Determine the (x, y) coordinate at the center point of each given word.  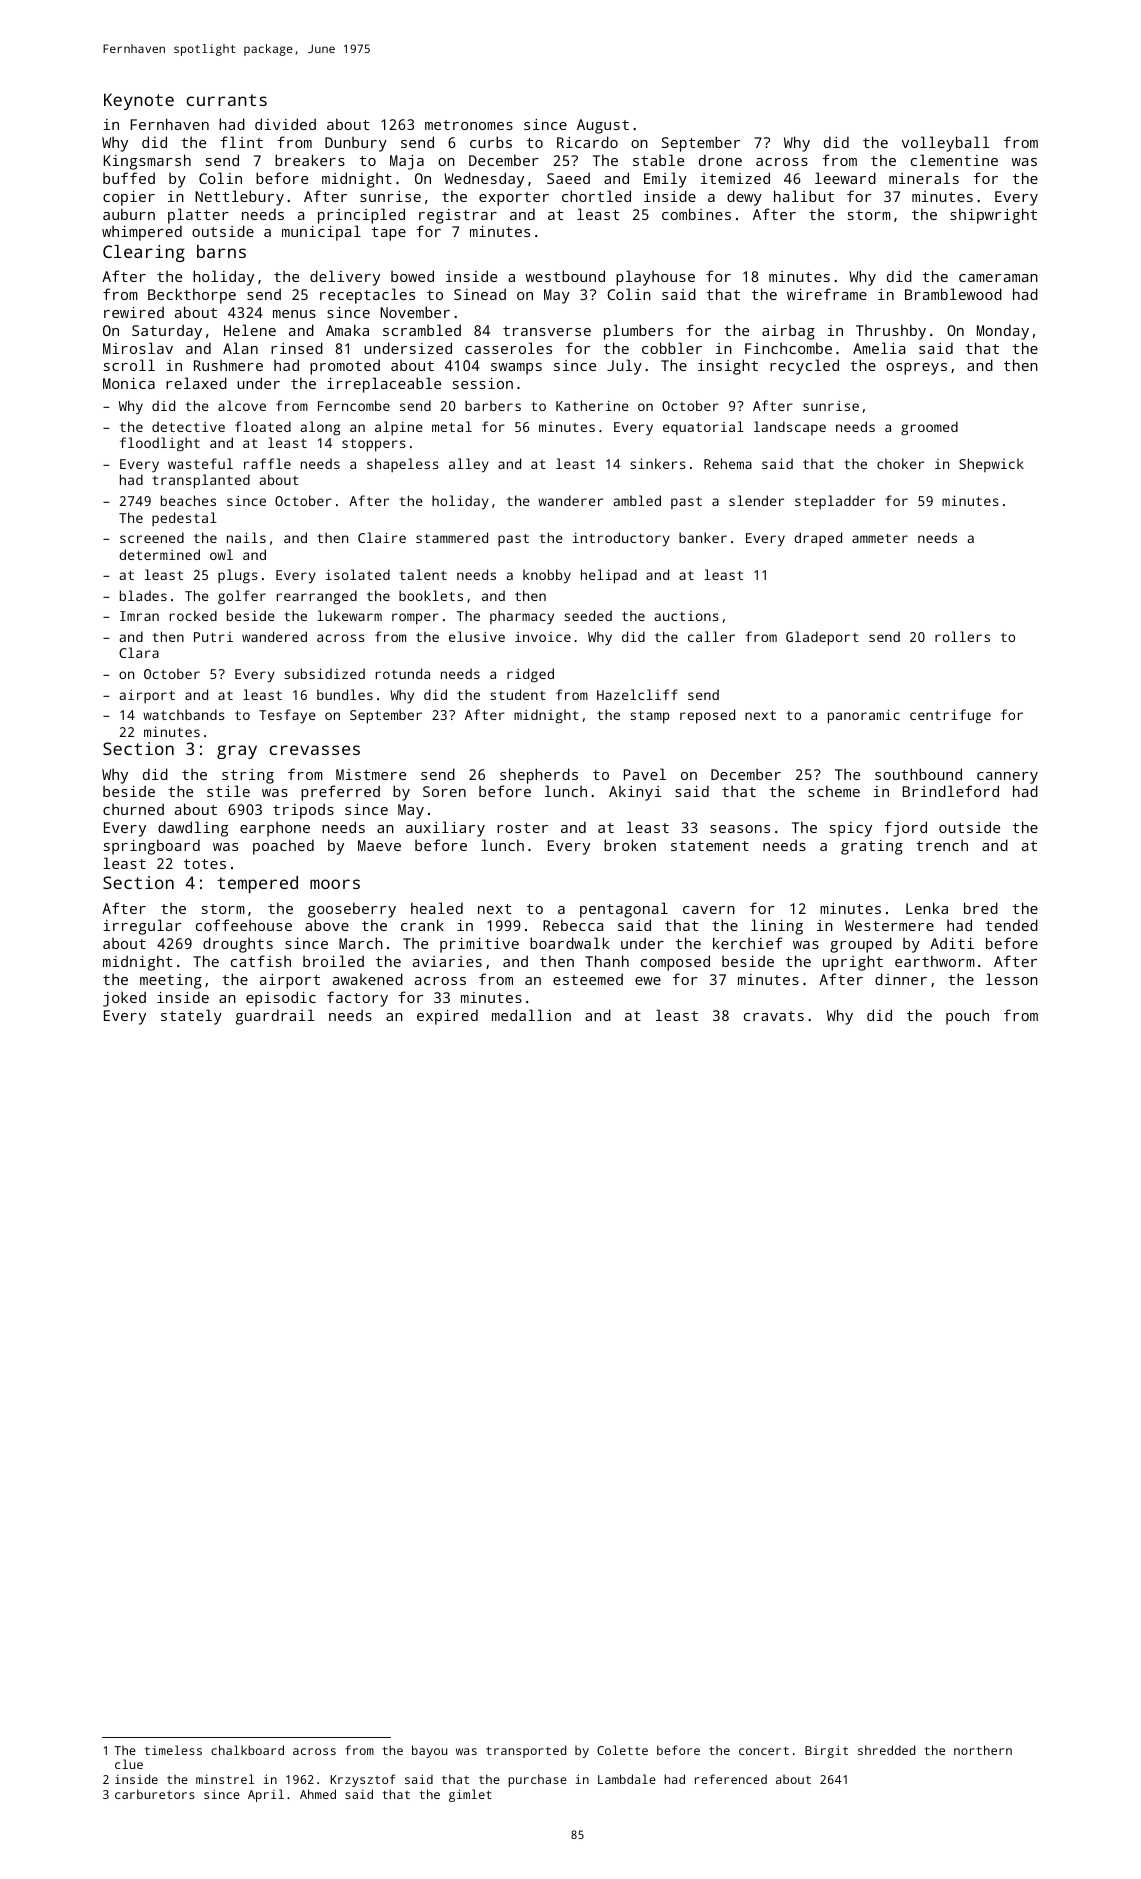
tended (1012, 925)
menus (294, 314)
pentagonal (624, 910)
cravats (774, 1016)
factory (357, 999)
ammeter (880, 538)
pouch (967, 1017)
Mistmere (371, 774)
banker (703, 537)
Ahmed (318, 1794)
